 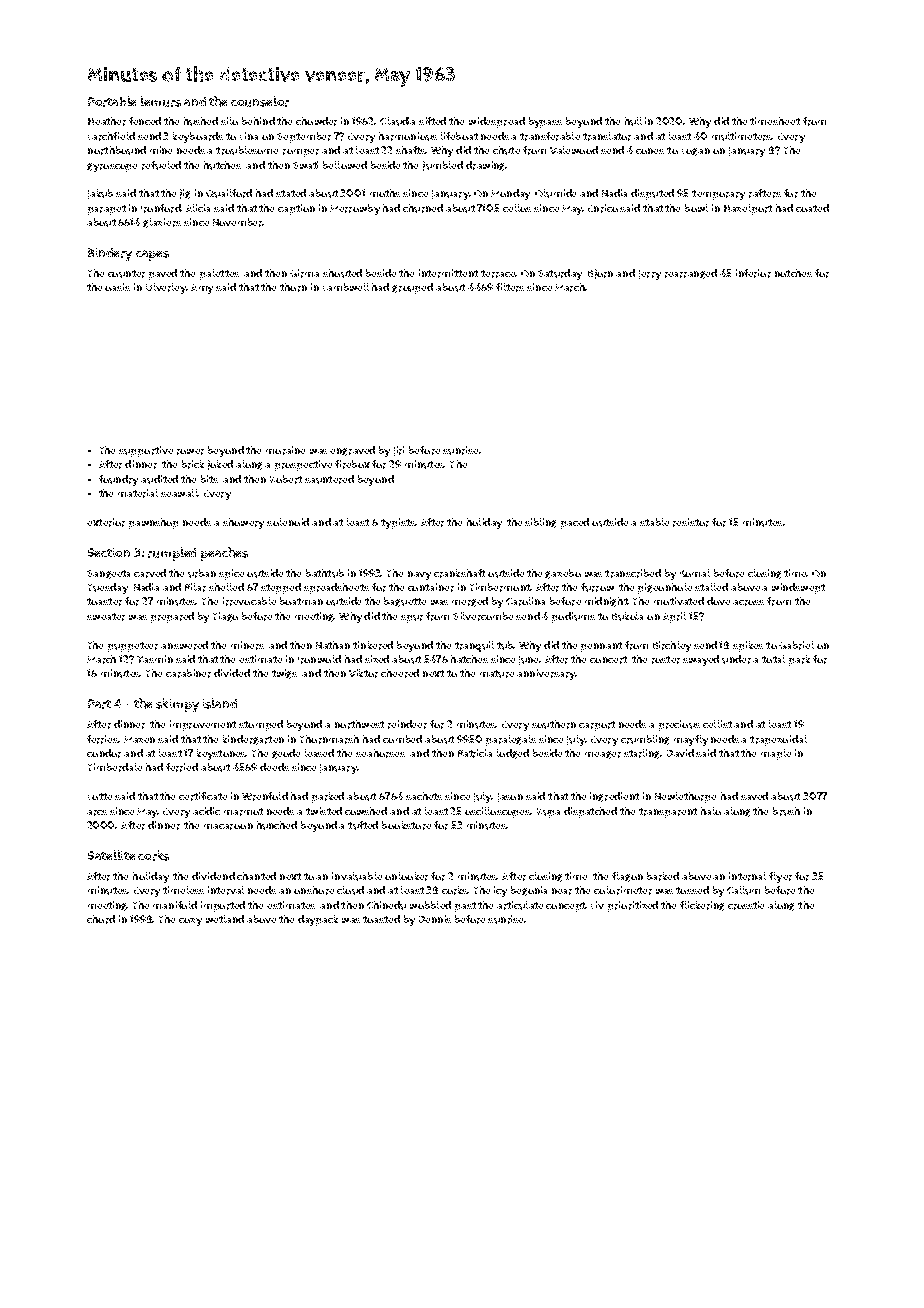 What do you see at coordinates (261, 725) in the page?
I see `stomped` at bounding box center [261, 725].
